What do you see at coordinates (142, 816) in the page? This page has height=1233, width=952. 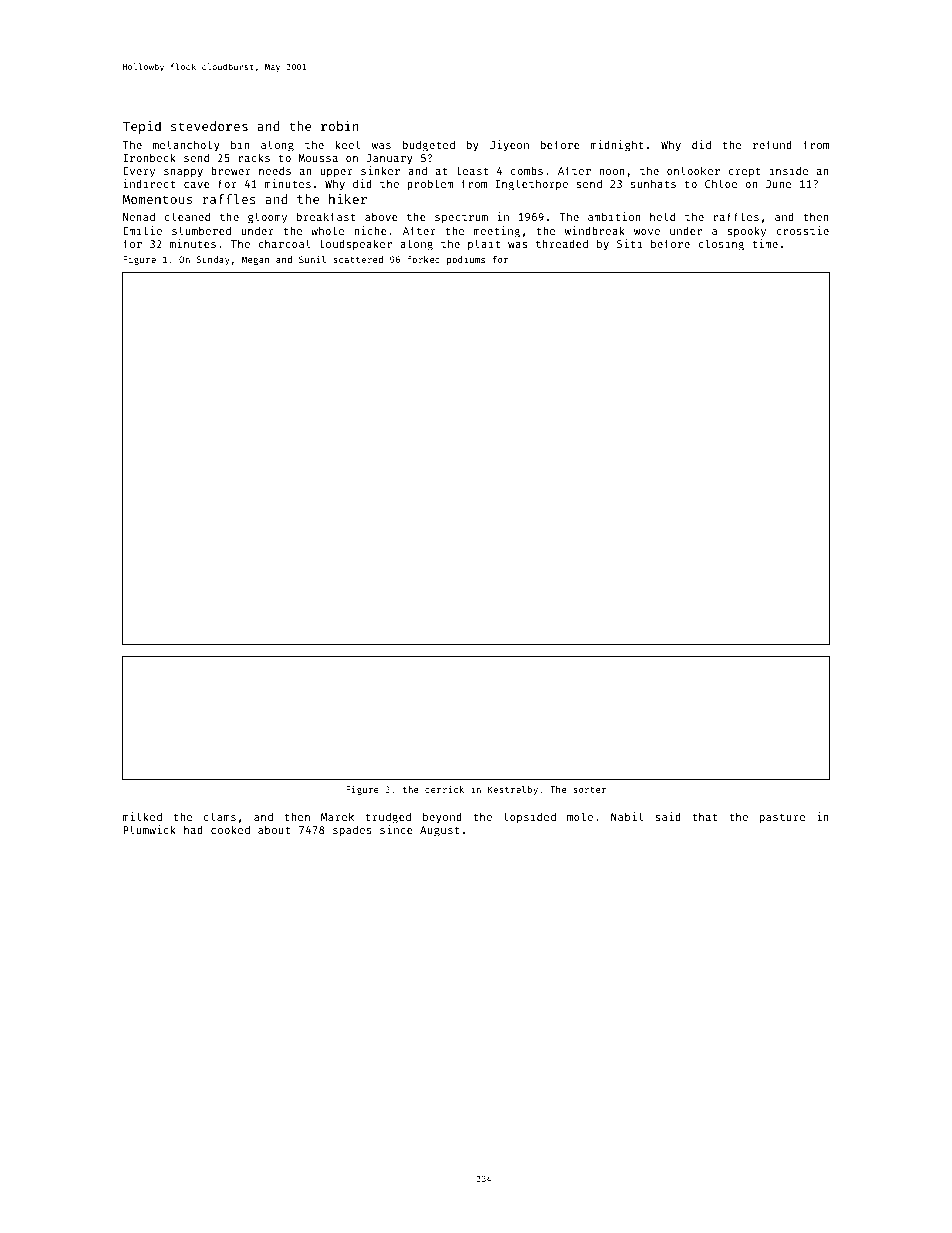 I see `milked` at bounding box center [142, 816].
